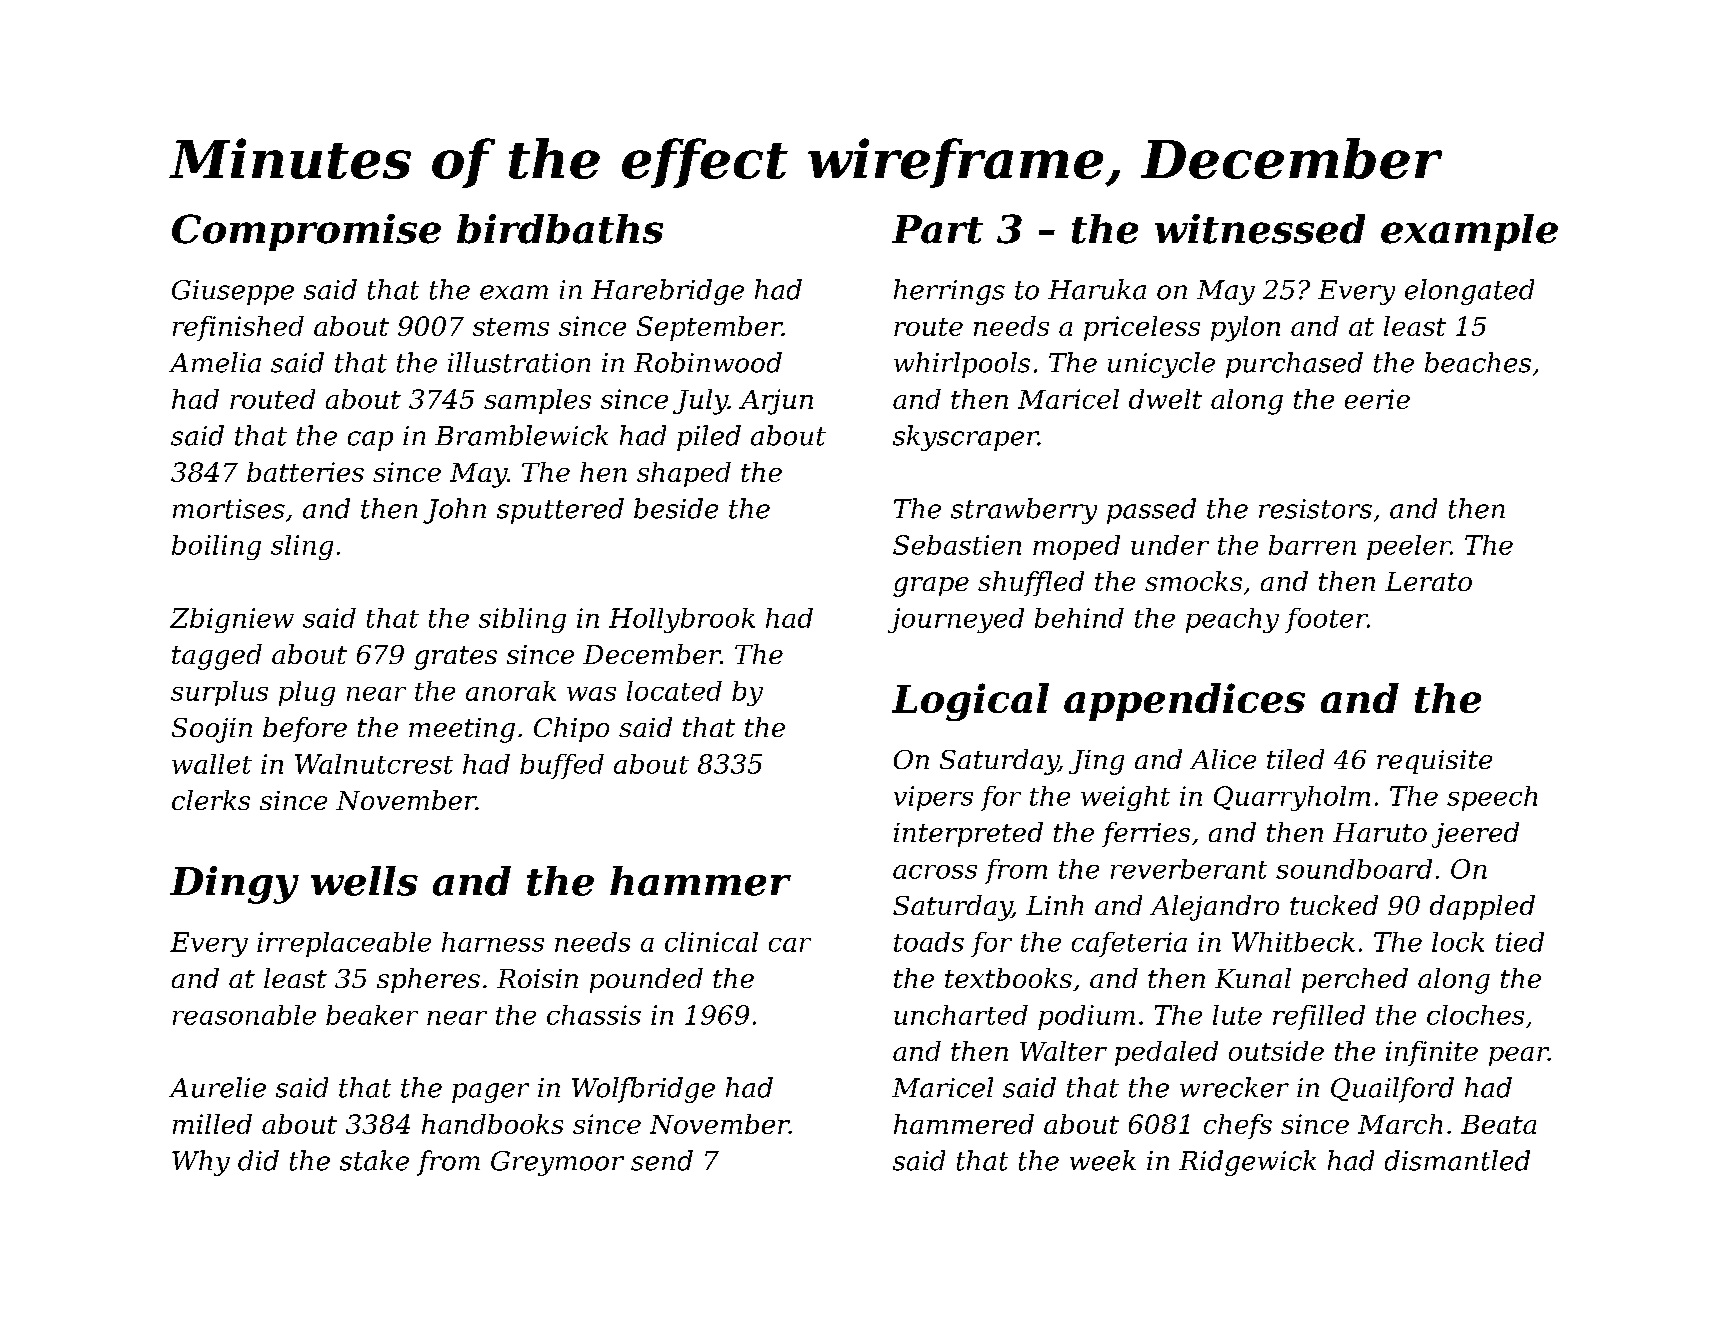  What do you see at coordinates (1319, 1017) in the screenshot?
I see `refilled` at bounding box center [1319, 1017].
